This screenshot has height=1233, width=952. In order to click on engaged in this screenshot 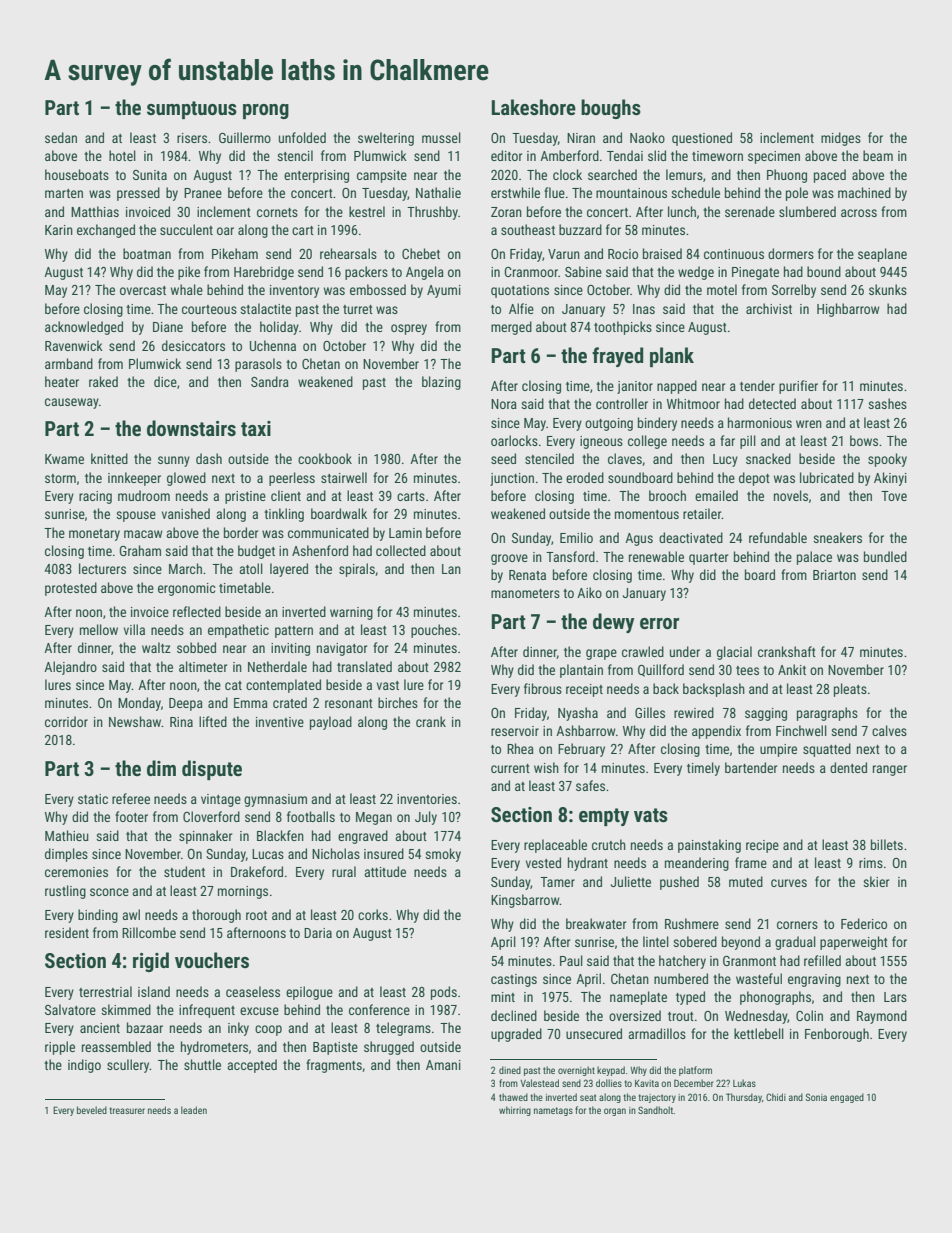, I will do `click(847, 1098)`.
